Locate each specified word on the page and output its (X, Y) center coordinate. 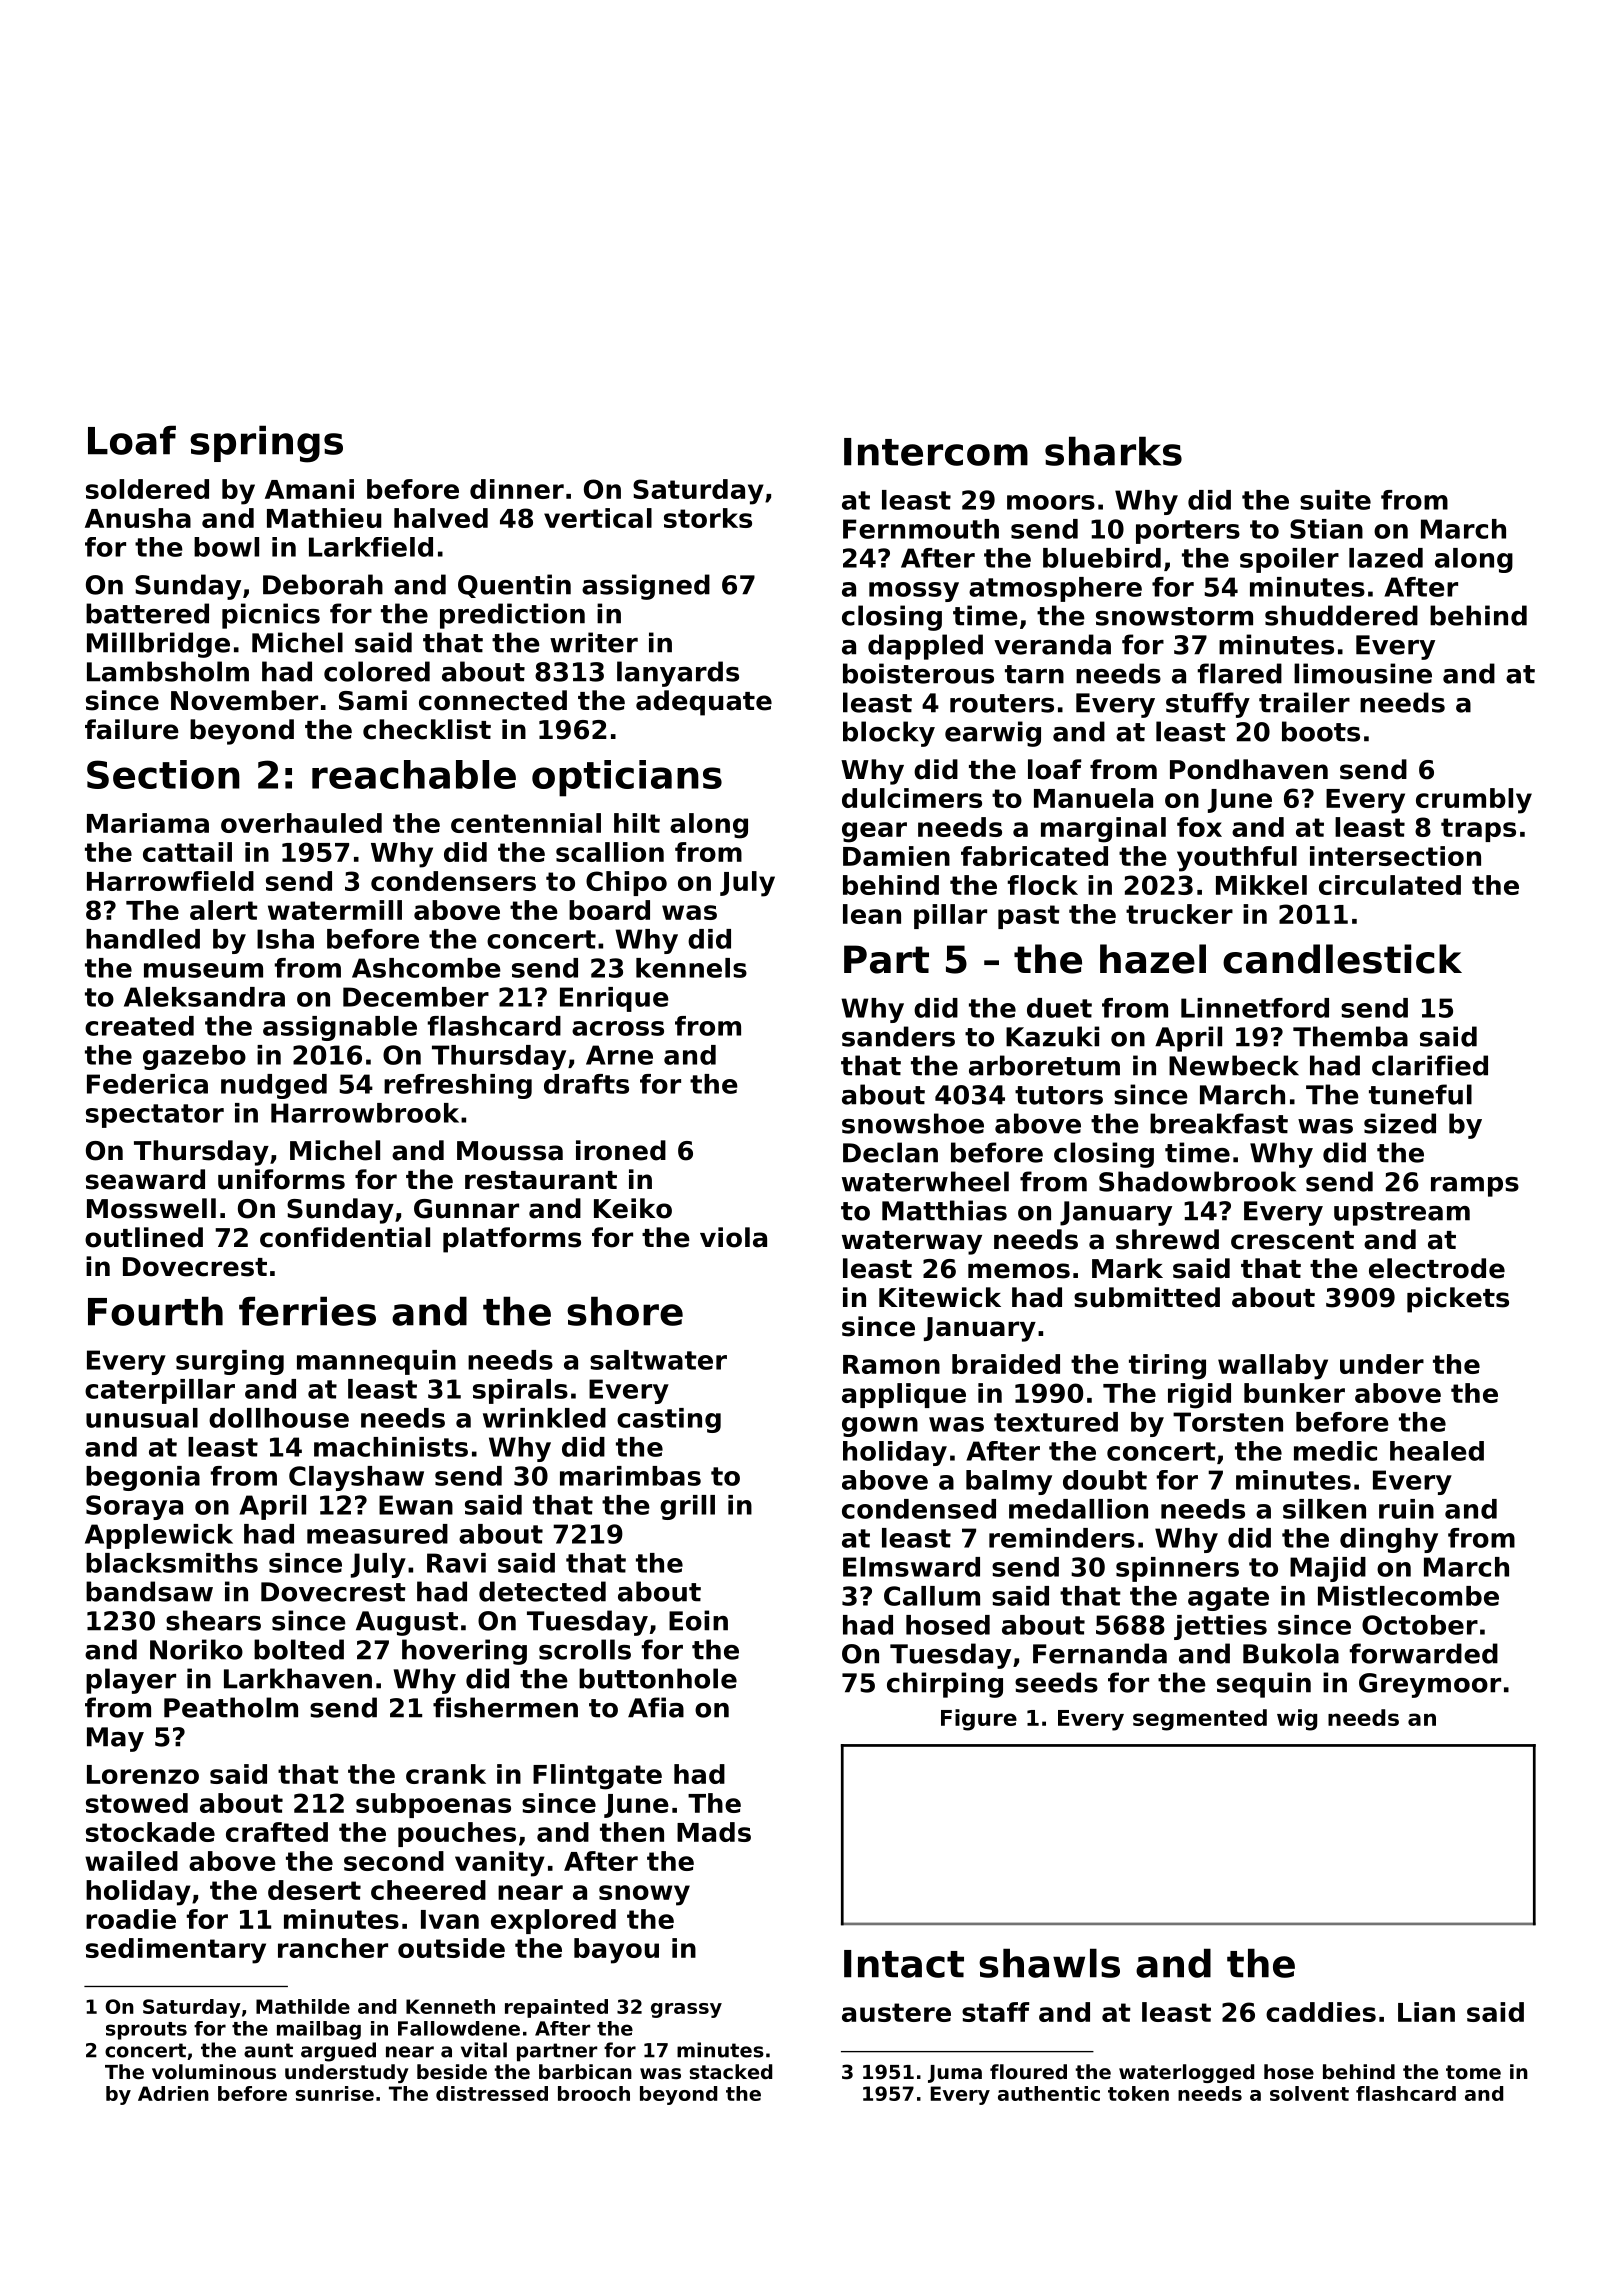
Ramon (891, 1364)
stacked (731, 2072)
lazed (1386, 558)
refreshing (458, 1086)
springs (266, 444)
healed (1437, 1451)
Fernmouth (921, 529)
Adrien (173, 2093)
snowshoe (913, 1123)
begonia (143, 1478)
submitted (1147, 1297)
